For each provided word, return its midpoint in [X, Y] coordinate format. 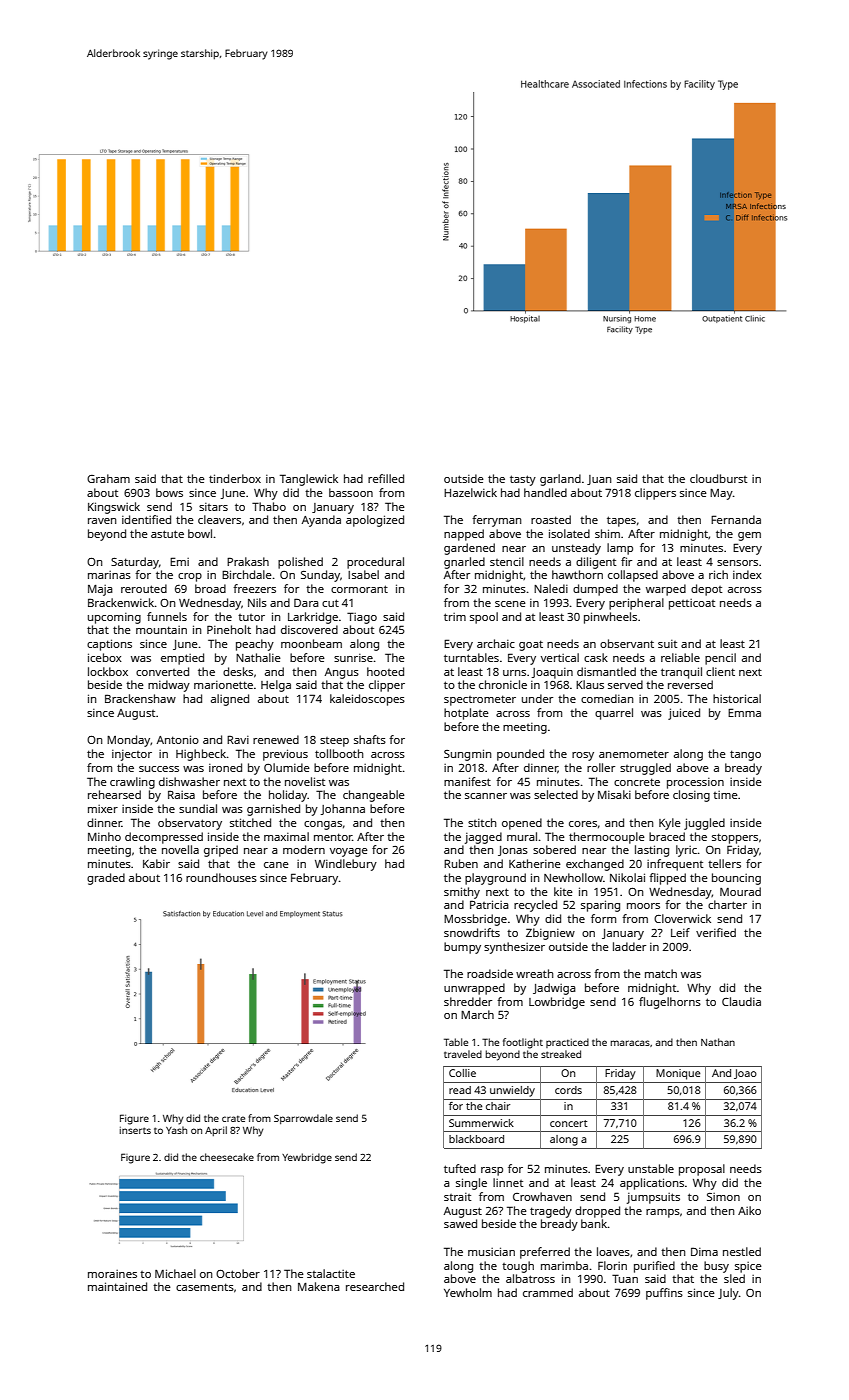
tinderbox [235, 478]
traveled [463, 1054]
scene [510, 604]
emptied [182, 659]
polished [300, 563]
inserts [135, 1130]
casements [205, 1287]
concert [569, 1123]
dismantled [606, 671]
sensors [737, 563]
